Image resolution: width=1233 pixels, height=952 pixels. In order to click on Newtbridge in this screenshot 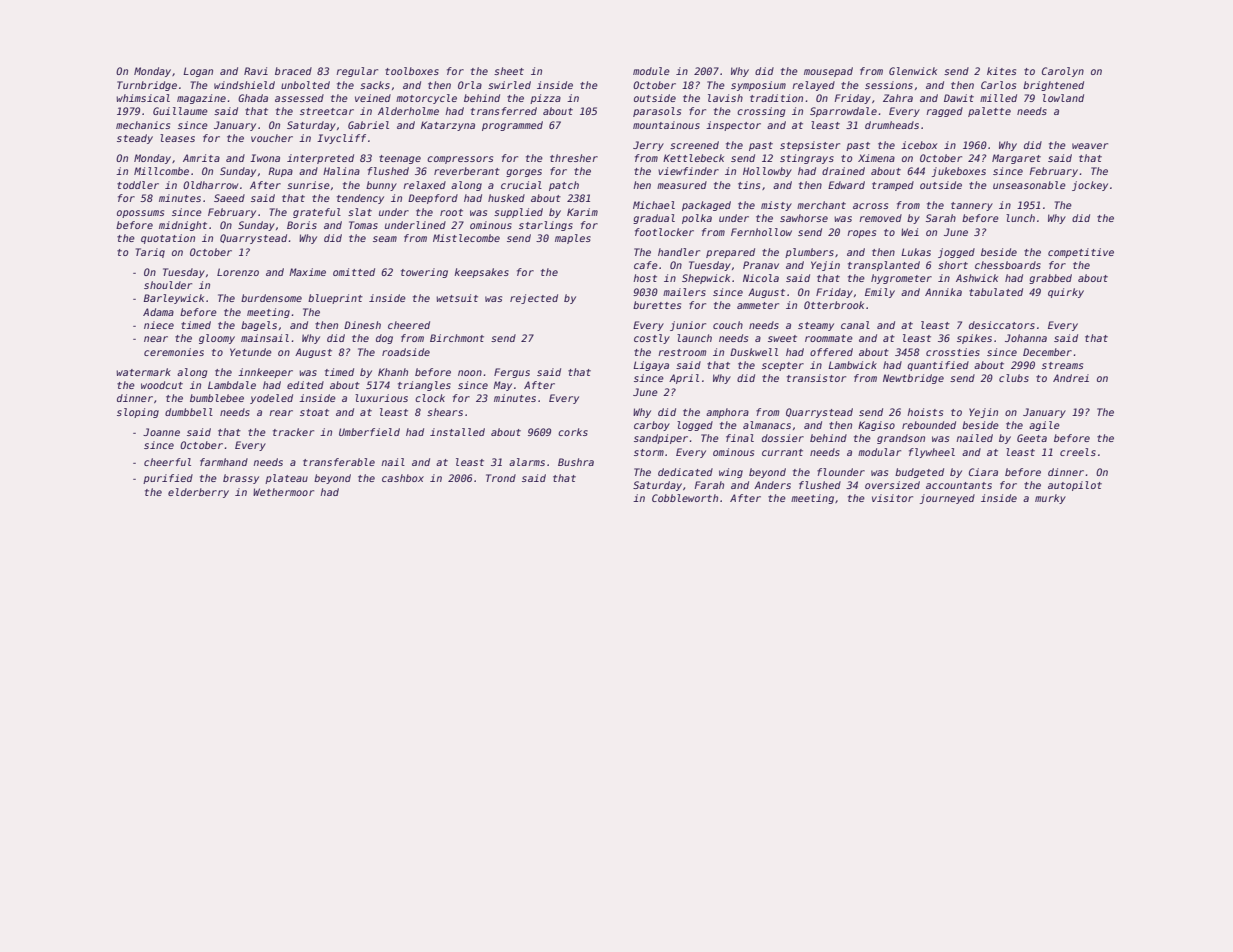, I will do `click(913, 379)`.
